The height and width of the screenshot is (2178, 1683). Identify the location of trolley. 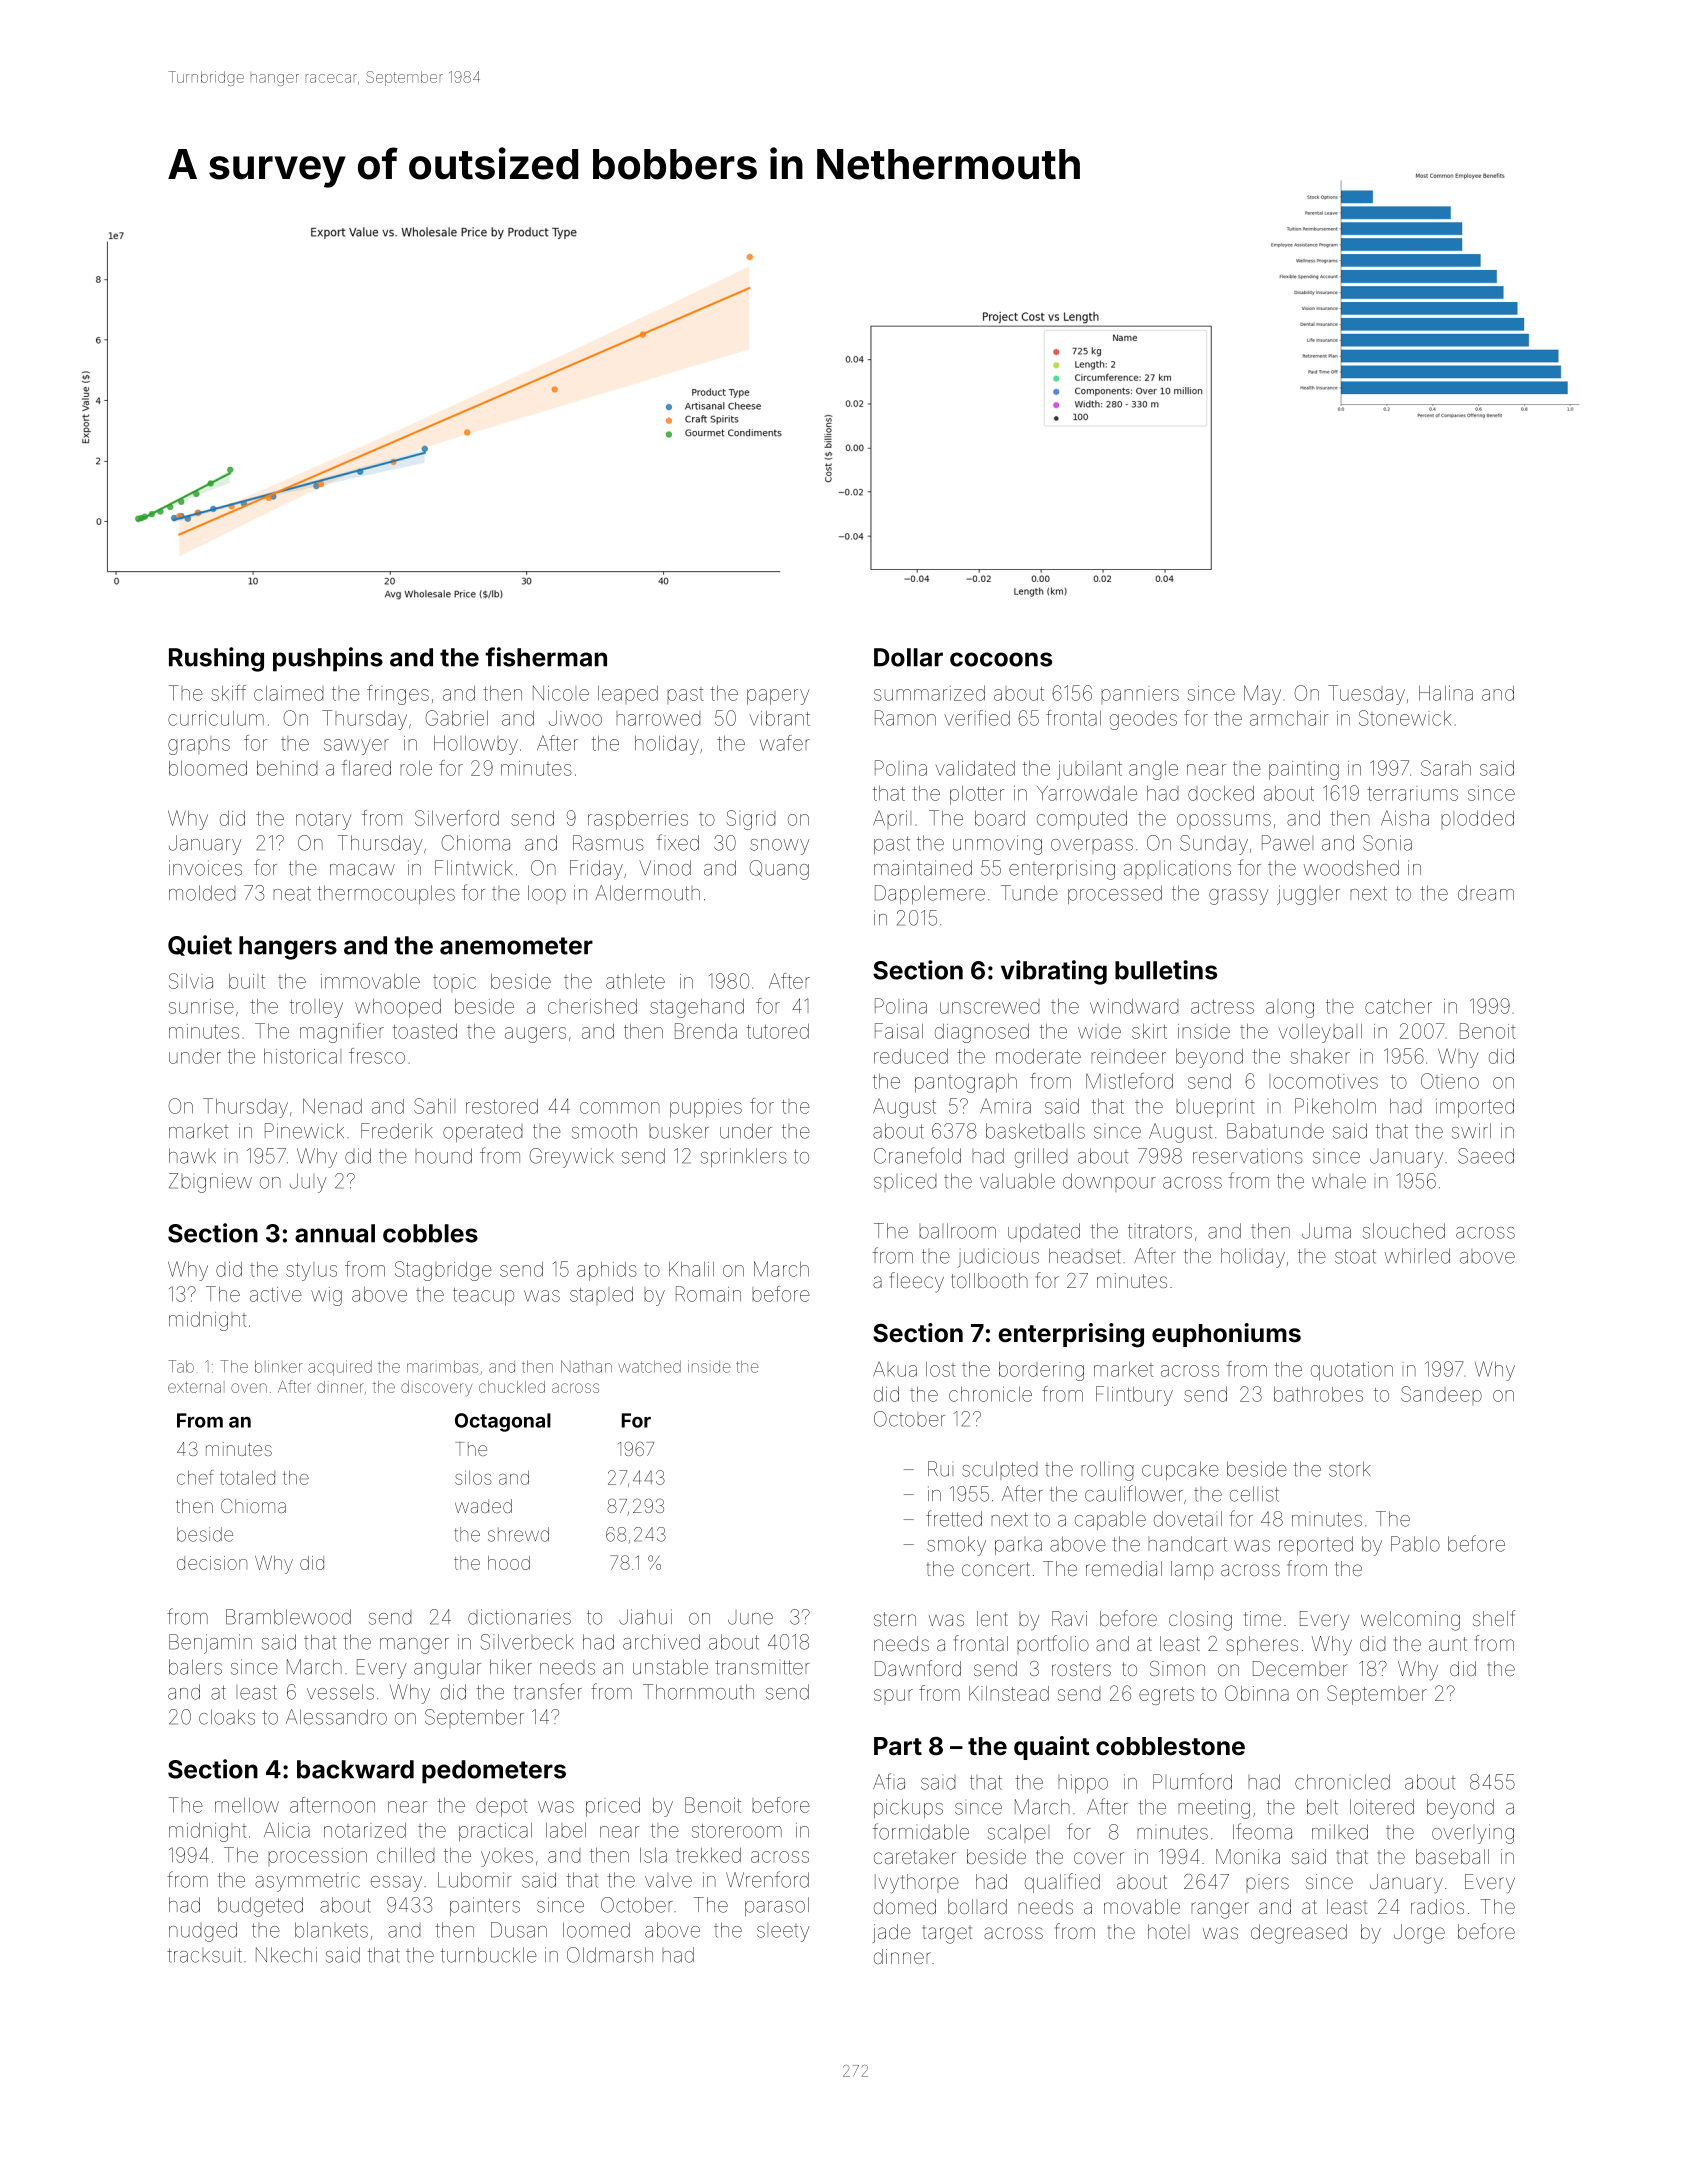
(316, 1008).
